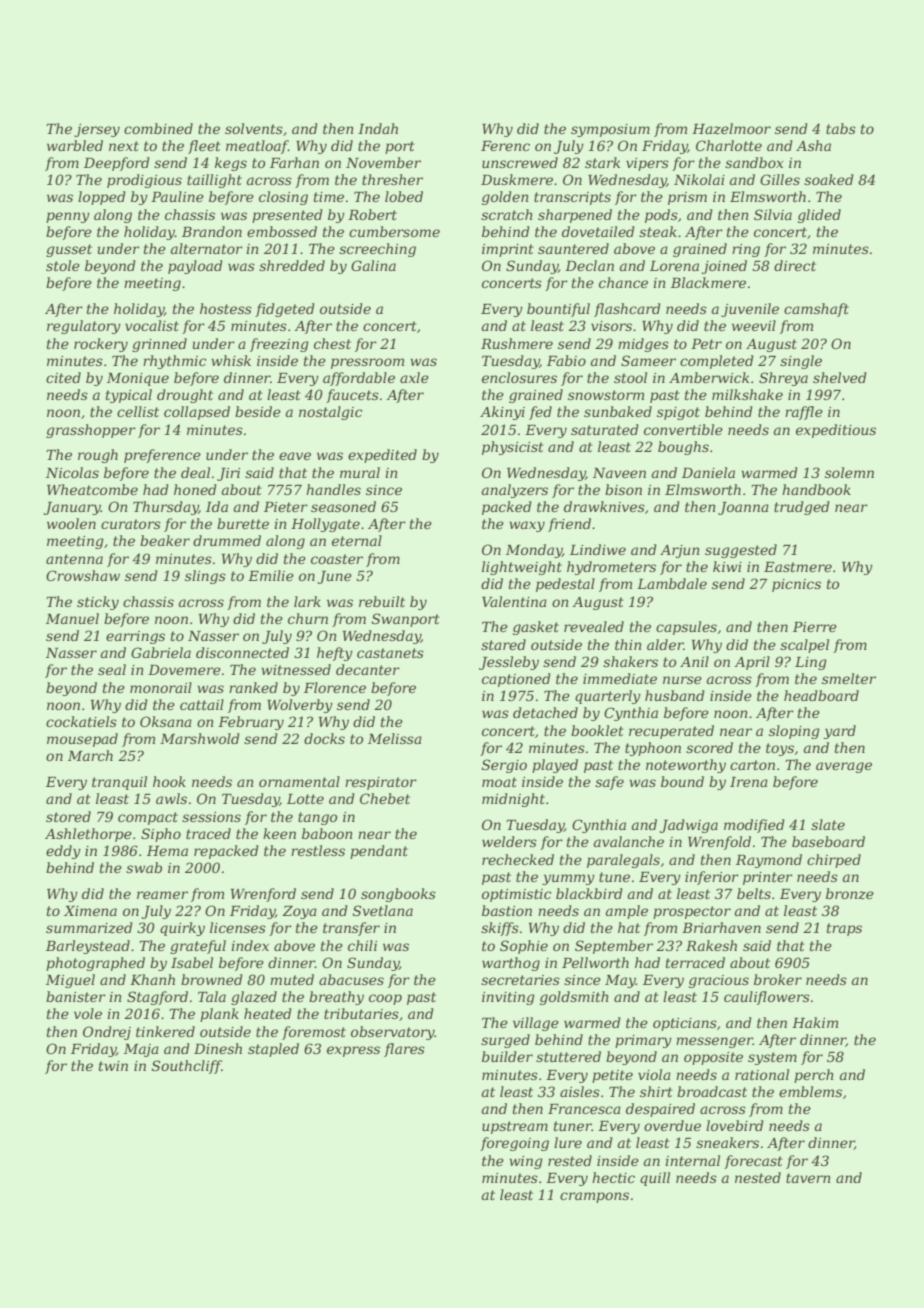 Image resolution: width=924 pixels, height=1308 pixels. What do you see at coordinates (253, 687) in the screenshot?
I see `ranked` at bounding box center [253, 687].
